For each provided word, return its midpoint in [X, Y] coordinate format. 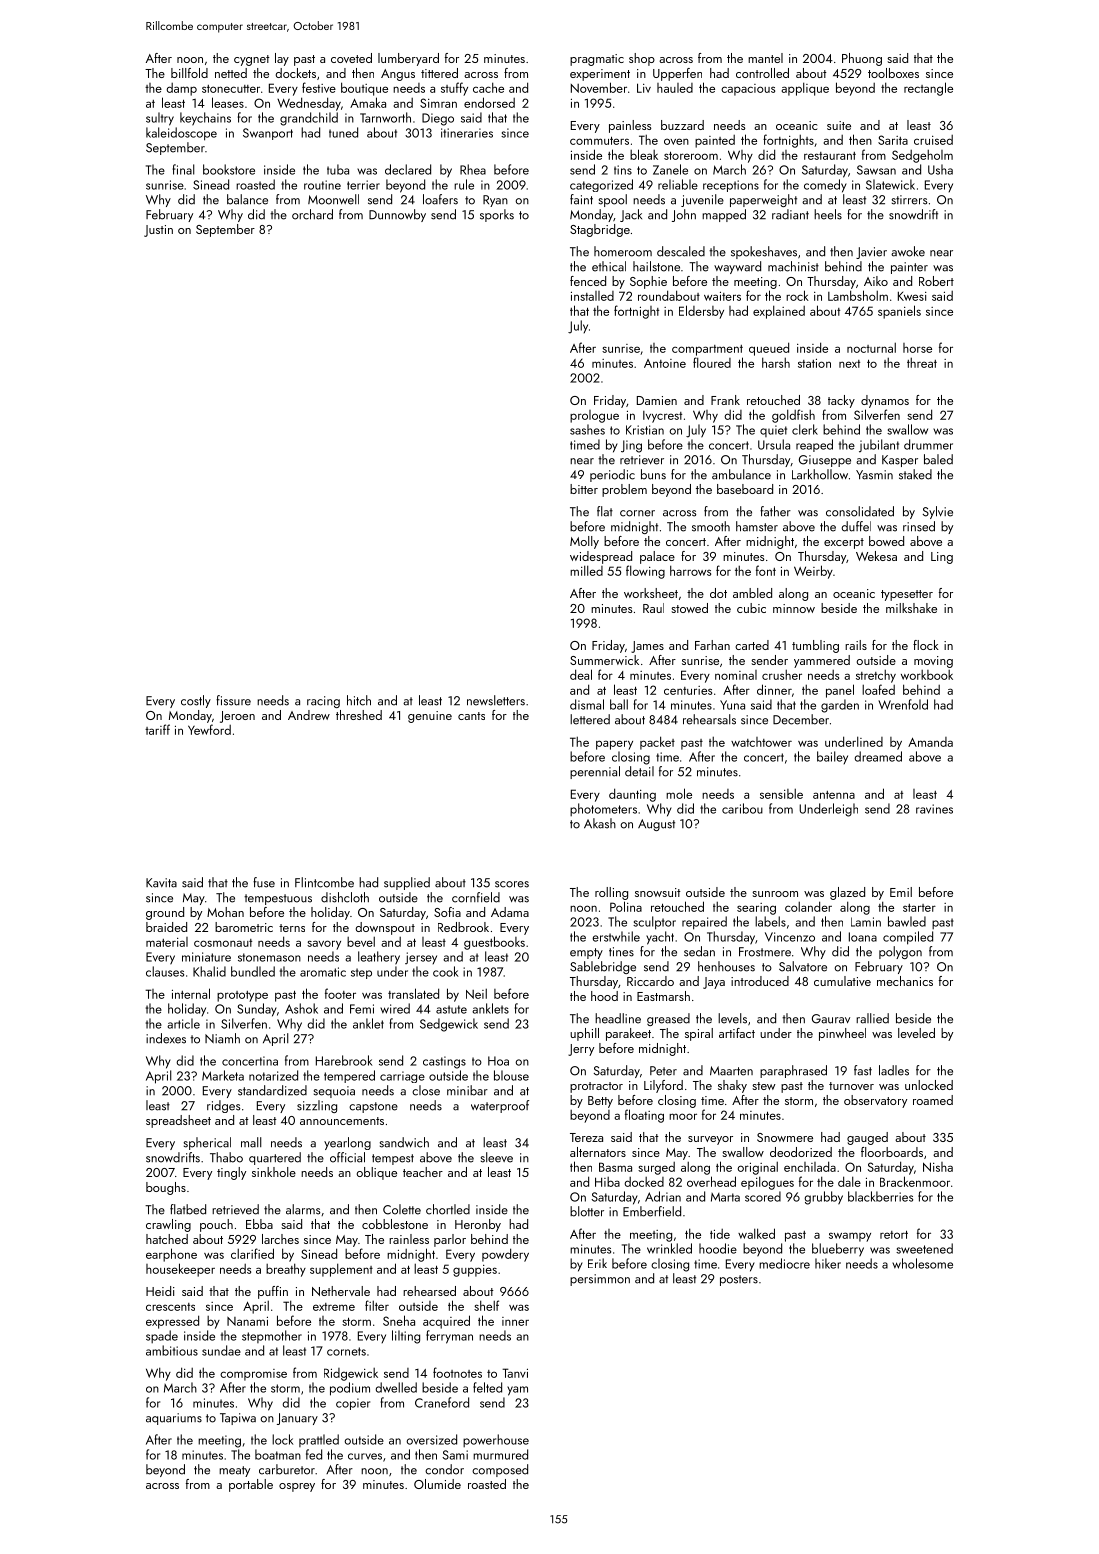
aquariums [174, 1419]
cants [471, 716]
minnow [794, 608]
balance [247, 199]
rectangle [928, 89]
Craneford [442, 1402]
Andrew [309, 715]
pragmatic [597, 60]
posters [739, 1280]
